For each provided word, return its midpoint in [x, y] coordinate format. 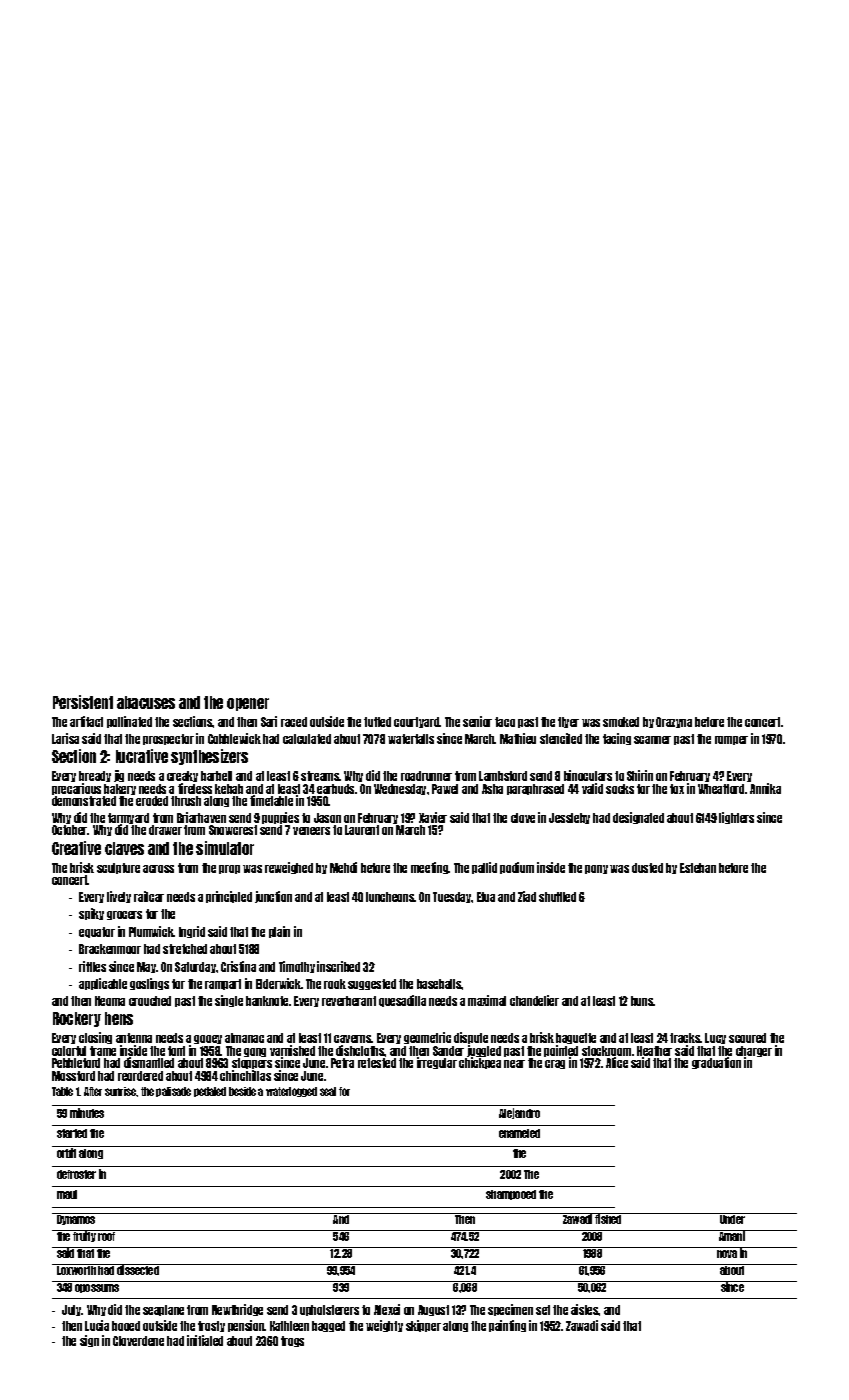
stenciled [561, 738]
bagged [328, 1326]
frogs [292, 1341]
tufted [377, 722]
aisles [585, 1309]
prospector [168, 739]
